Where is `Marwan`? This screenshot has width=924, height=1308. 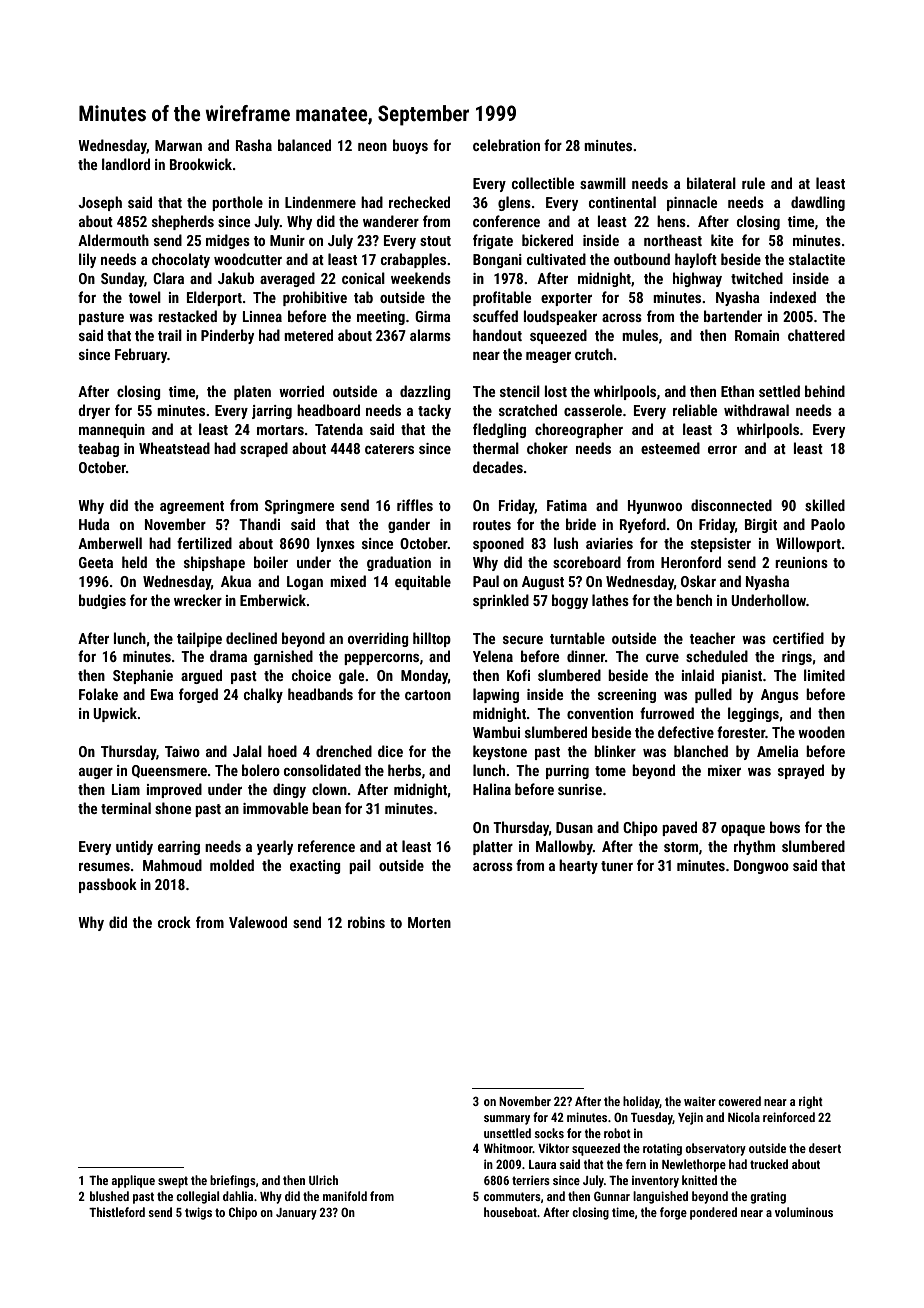
Marwan is located at coordinates (178, 145).
